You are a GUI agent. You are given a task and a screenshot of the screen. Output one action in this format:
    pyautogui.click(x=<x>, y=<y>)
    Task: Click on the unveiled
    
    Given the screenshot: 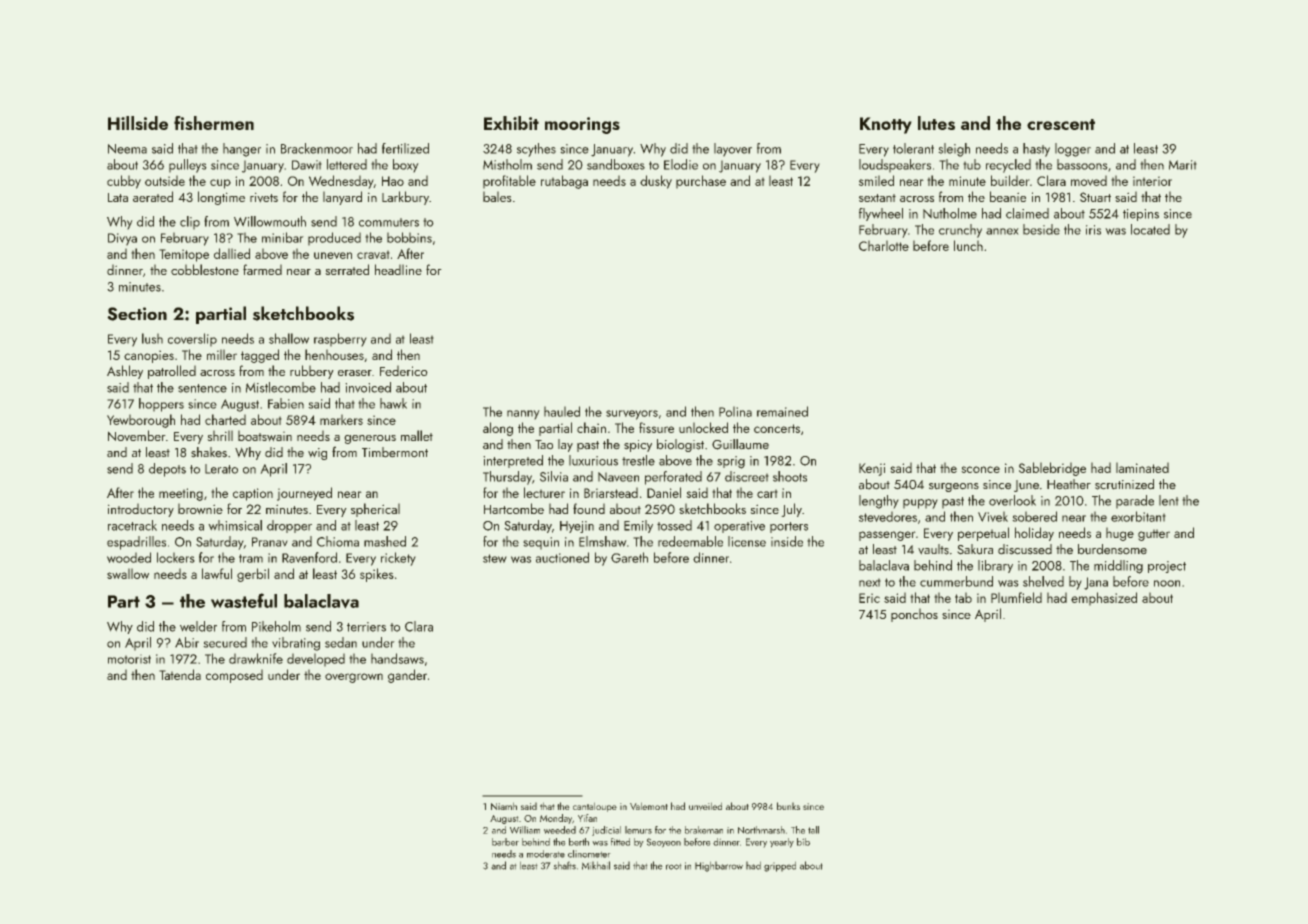 What is the action you would take?
    pyautogui.click(x=705, y=806)
